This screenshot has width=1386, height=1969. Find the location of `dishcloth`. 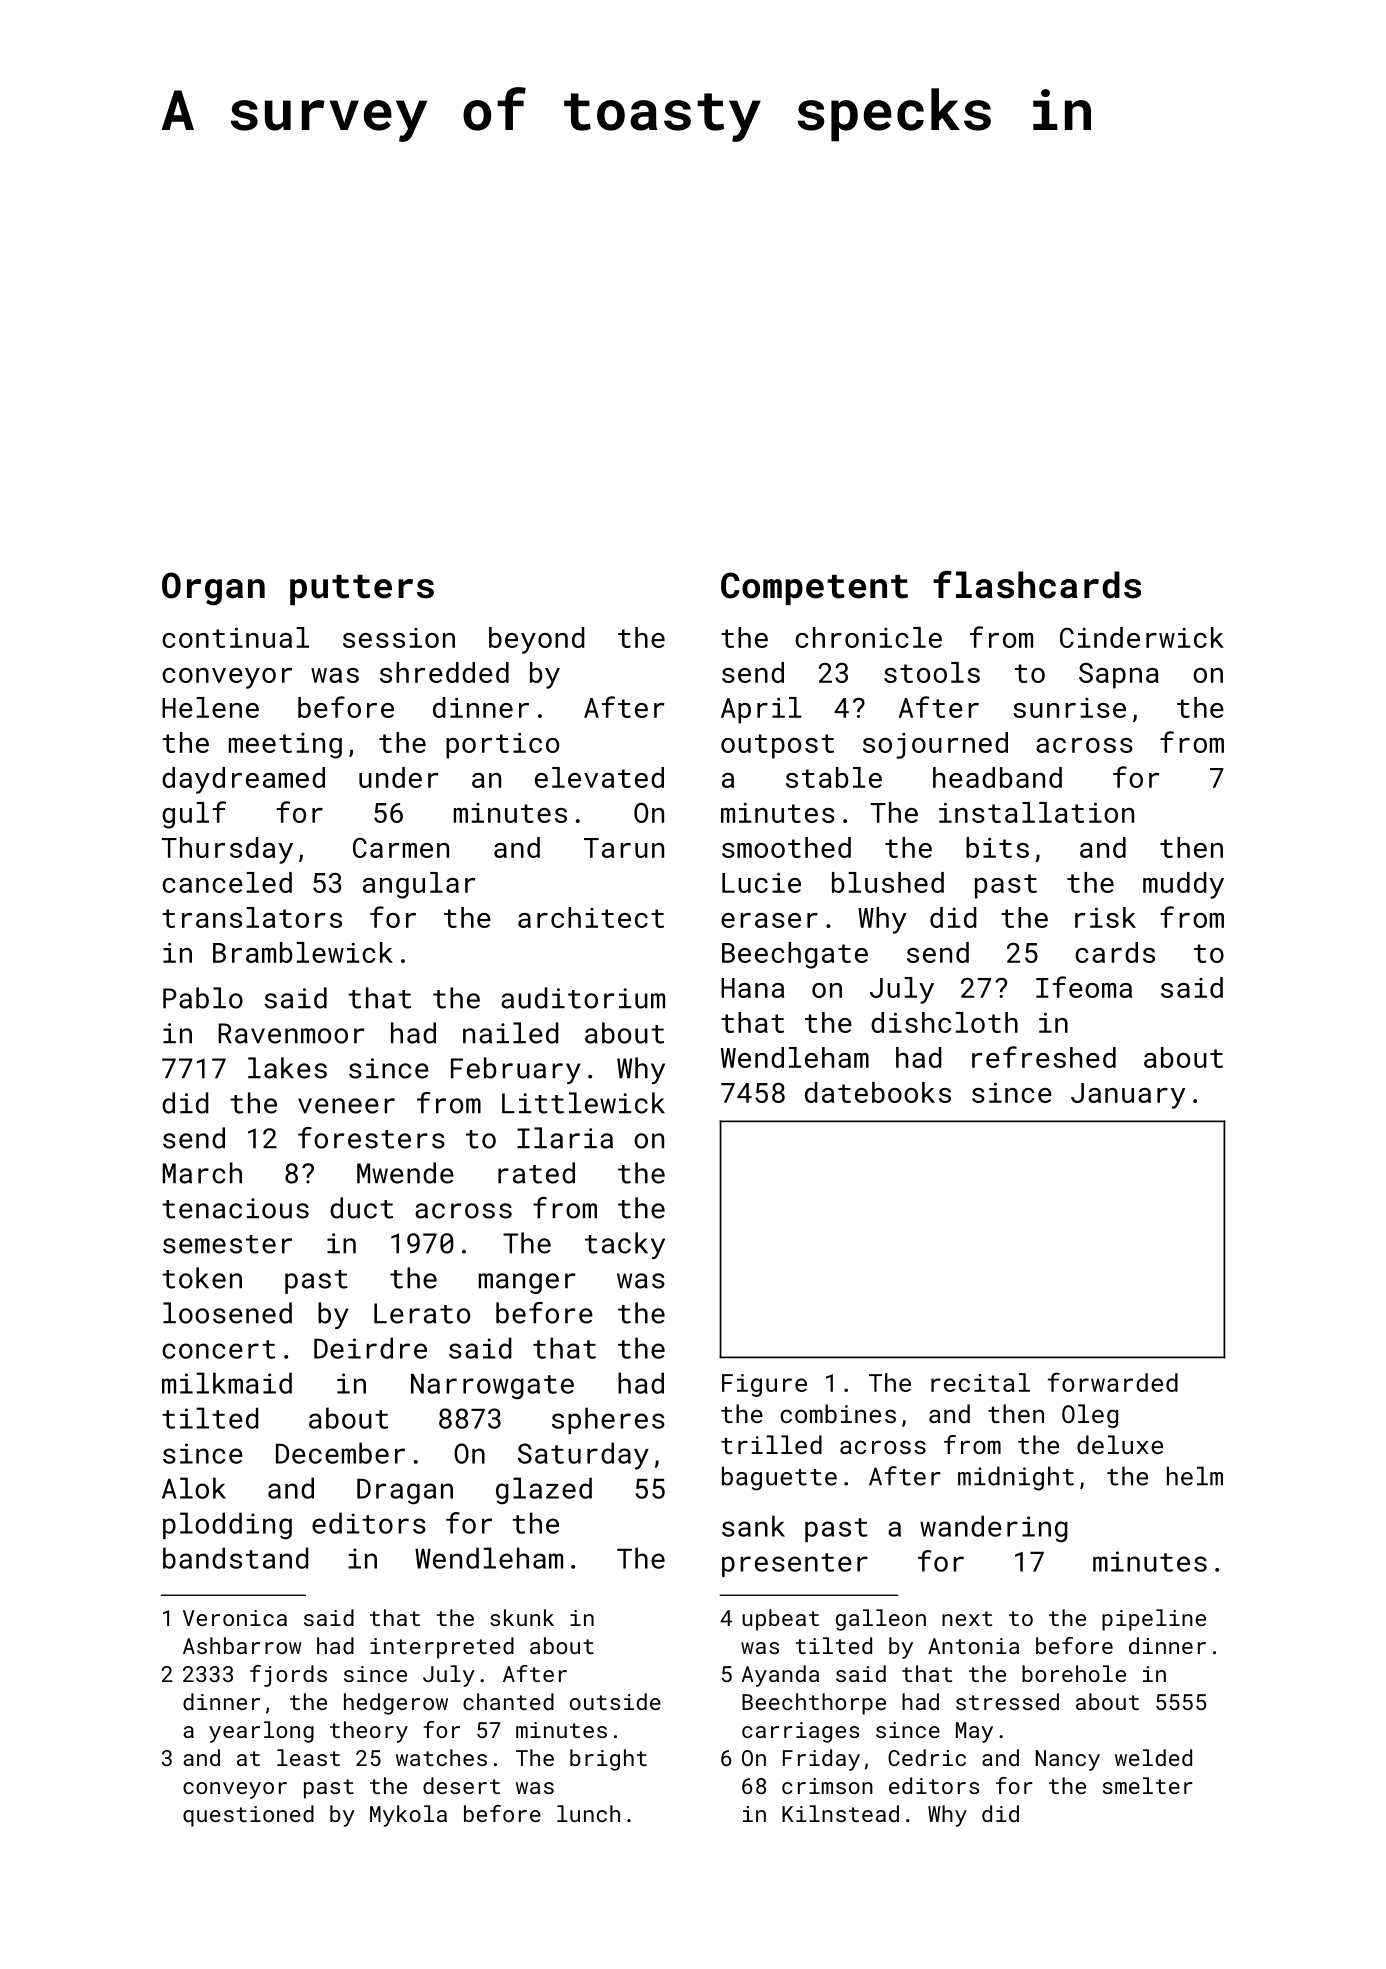

dishcloth is located at coordinates (944, 1022).
